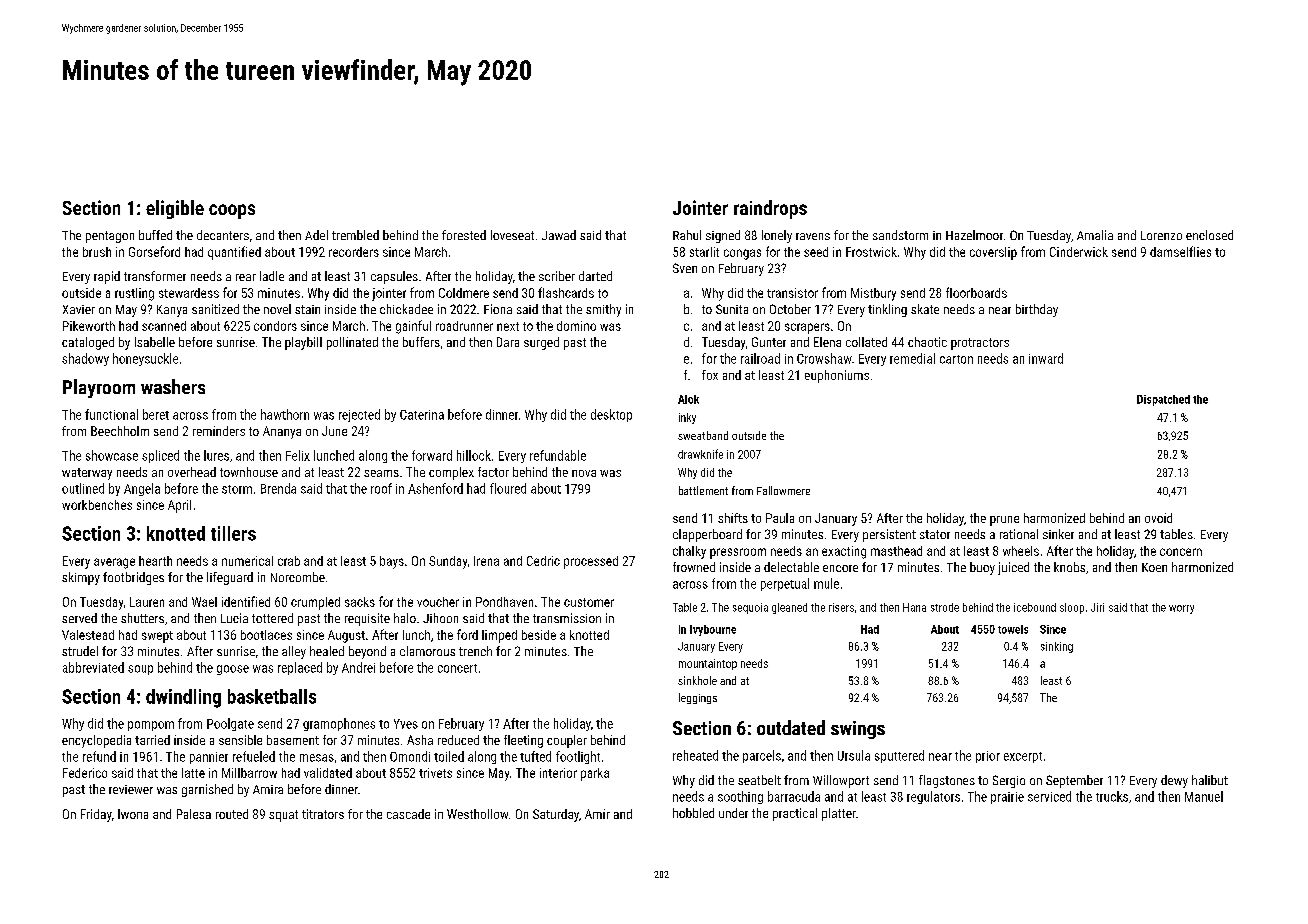  Describe the element at coordinates (792, 293) in the document. I see `transistor` at that location.
